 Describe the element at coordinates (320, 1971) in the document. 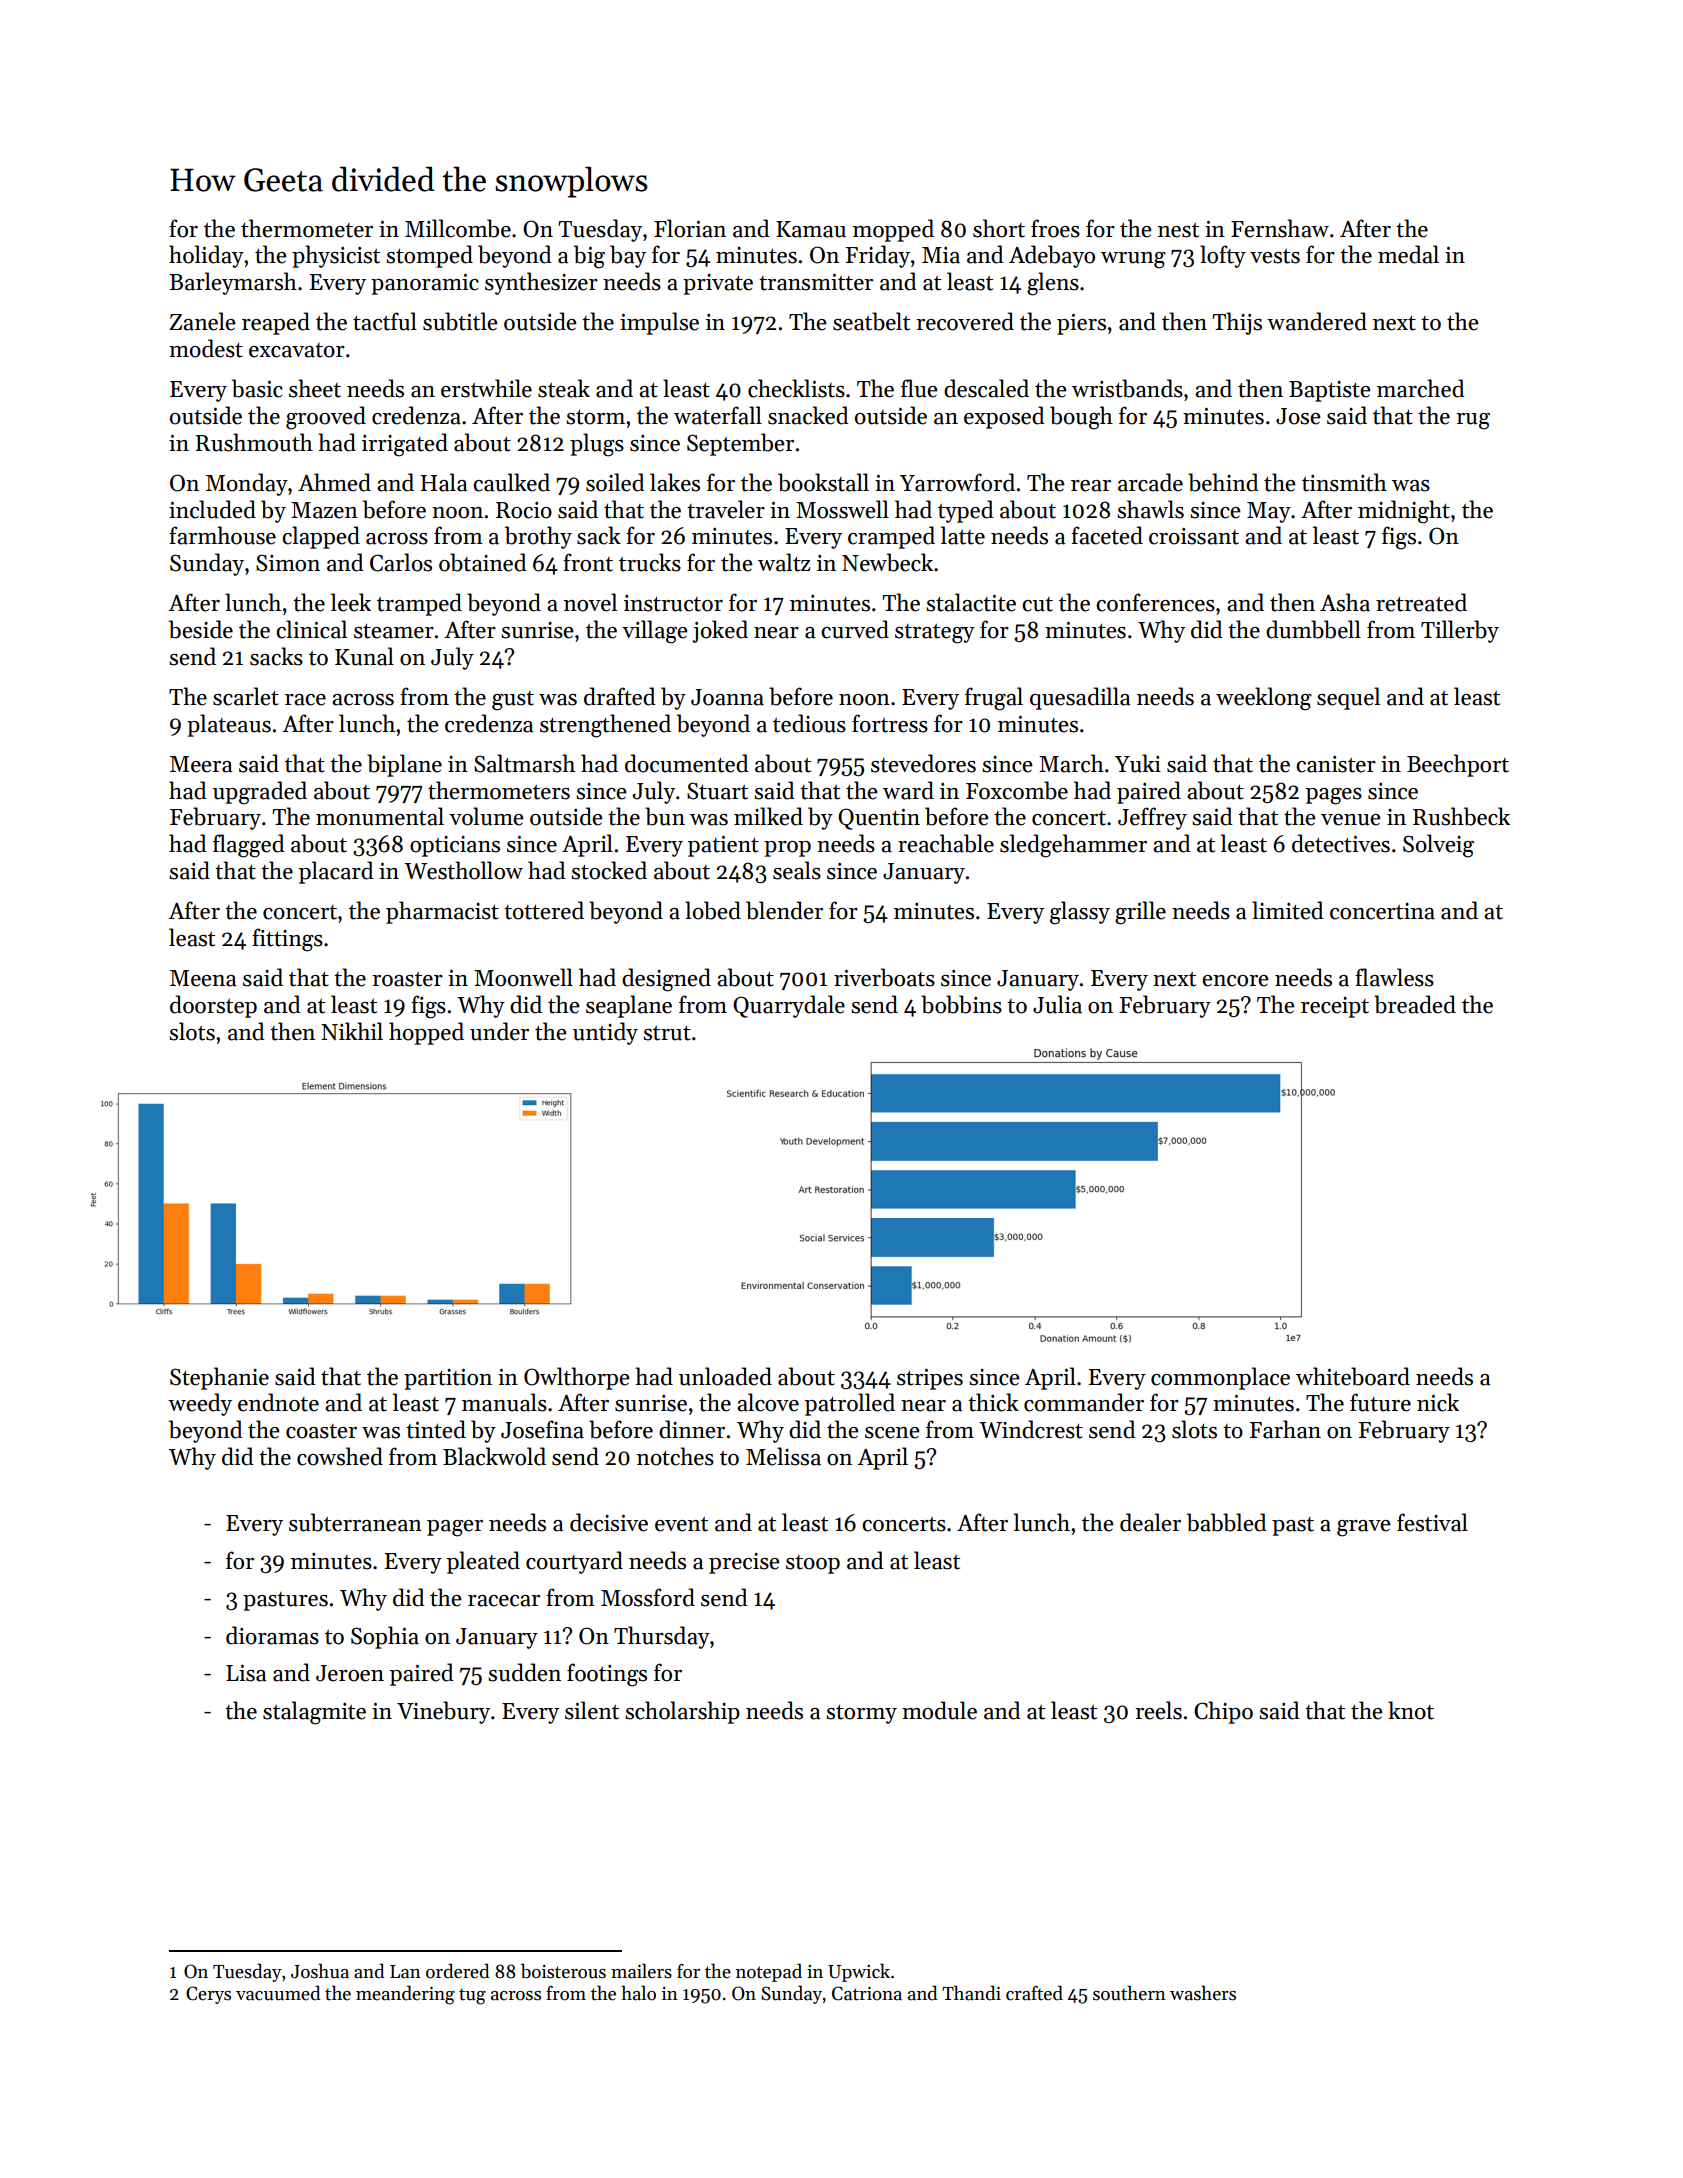

I see `Joshua` at that location.
